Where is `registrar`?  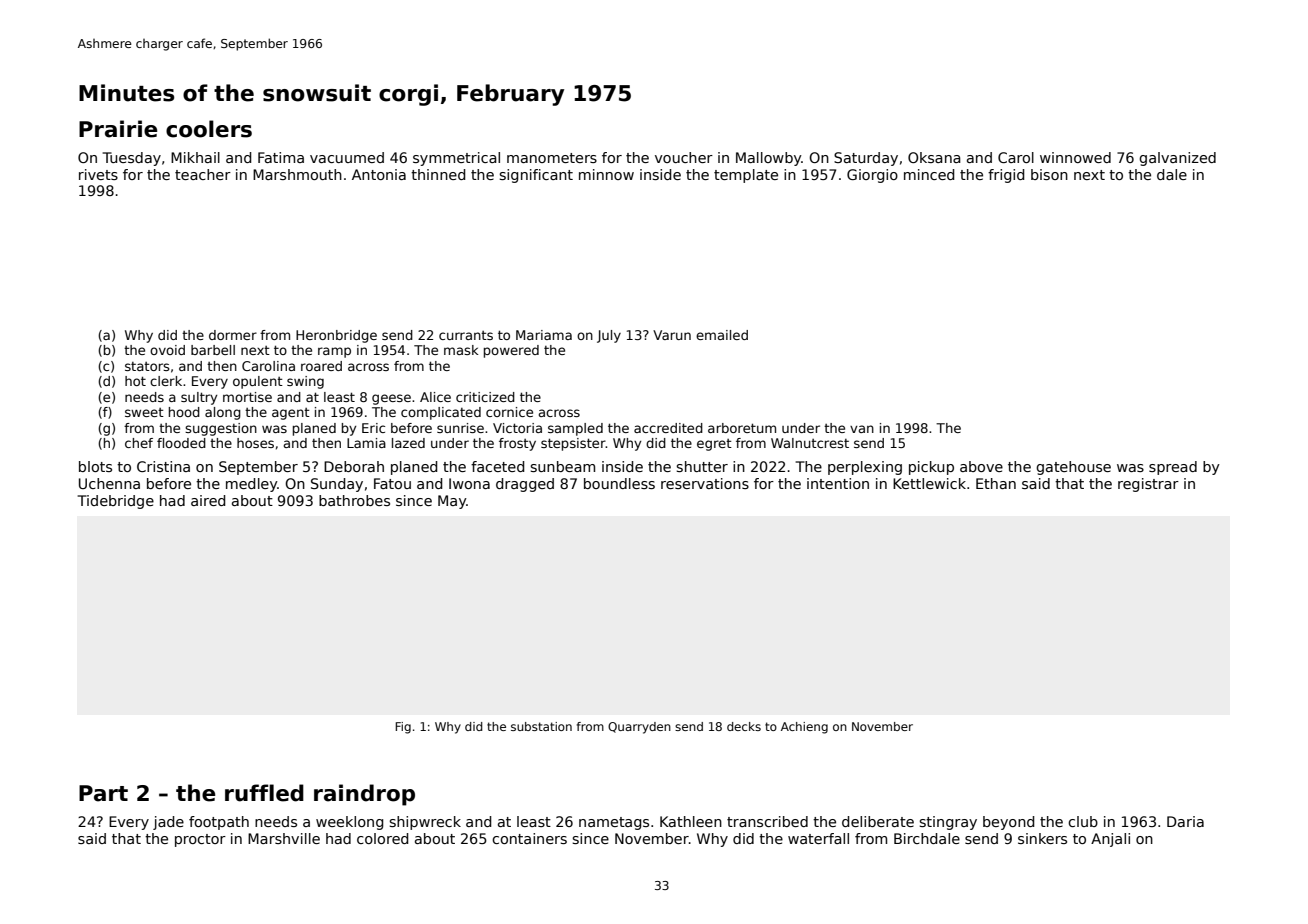
registrar is located at coordinates (1148, 485).
